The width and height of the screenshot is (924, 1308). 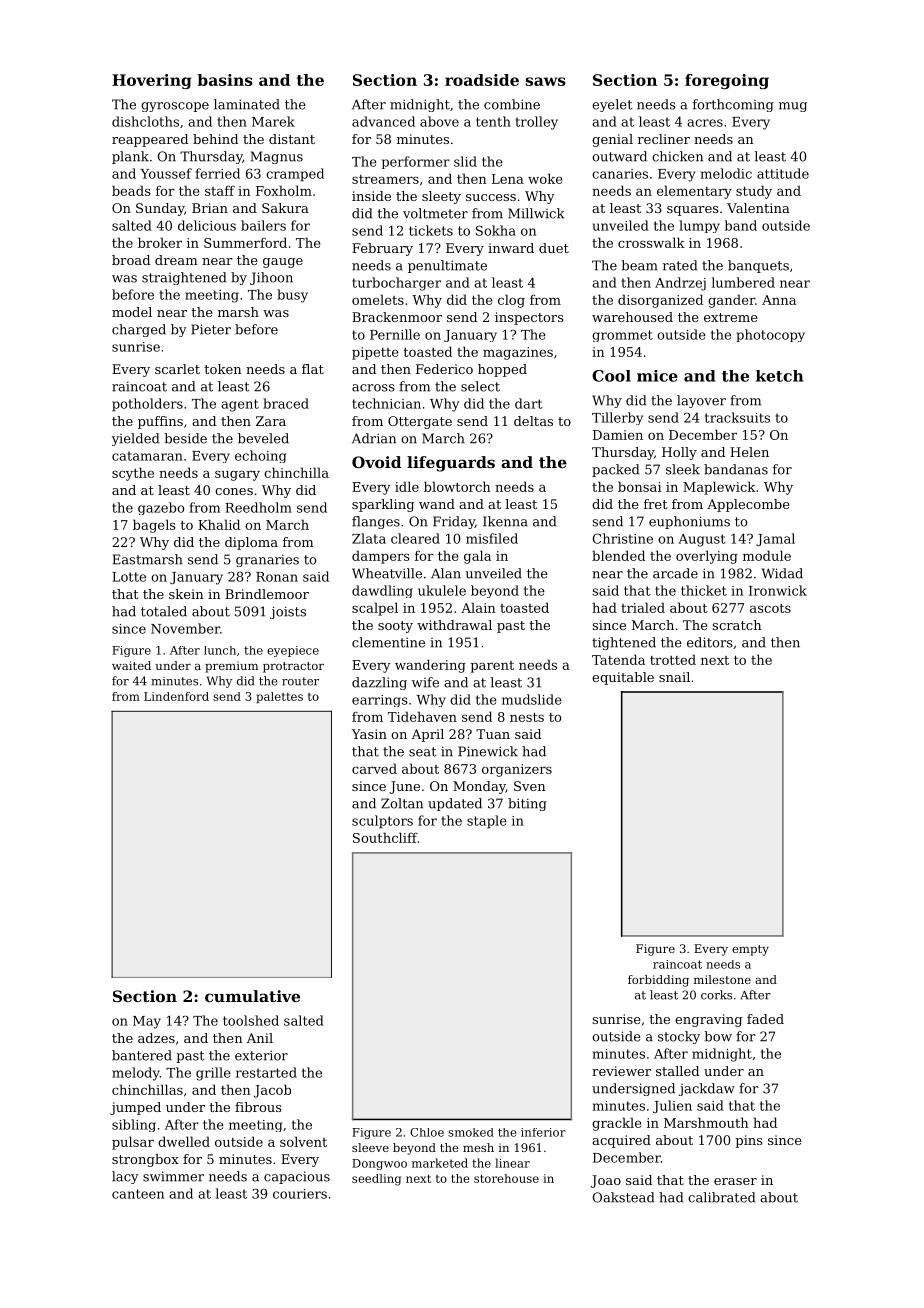 I want to click on editors, so click(x=710, y=642).
